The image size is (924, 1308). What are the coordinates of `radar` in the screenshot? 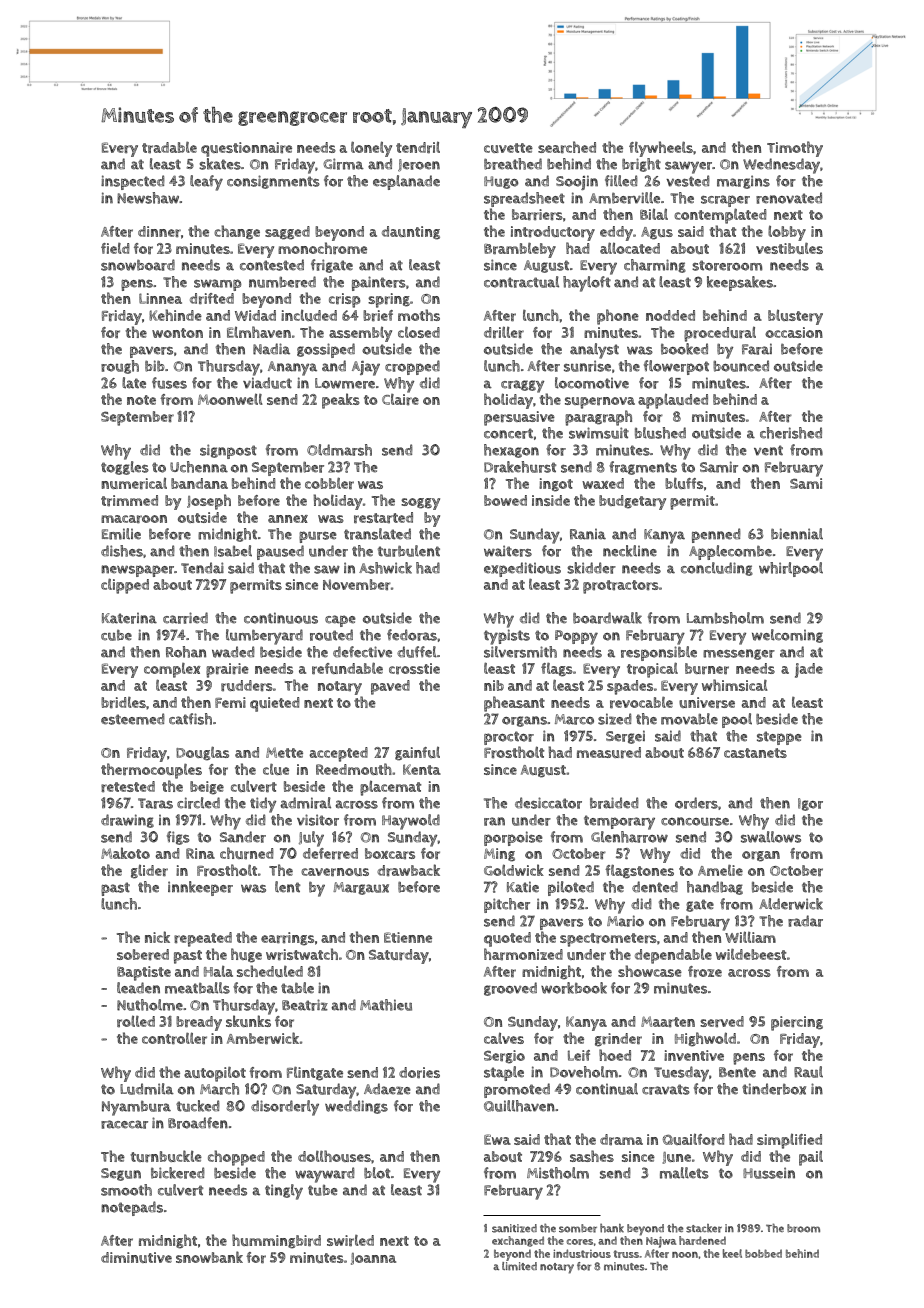 It's located at (805, 921).
